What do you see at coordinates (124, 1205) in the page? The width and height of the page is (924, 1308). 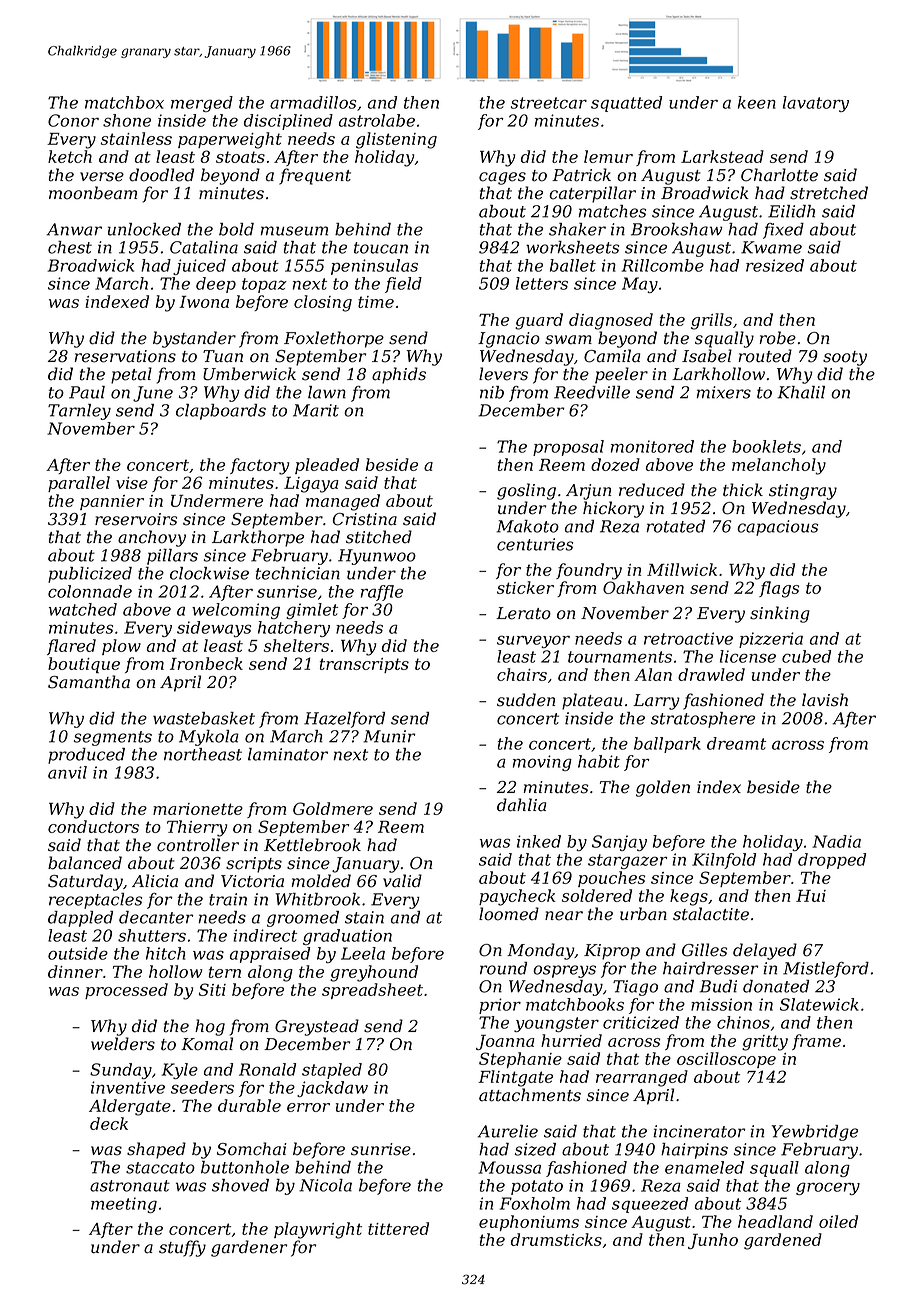 I see `meeting` at bounding box center [124, 1205].
